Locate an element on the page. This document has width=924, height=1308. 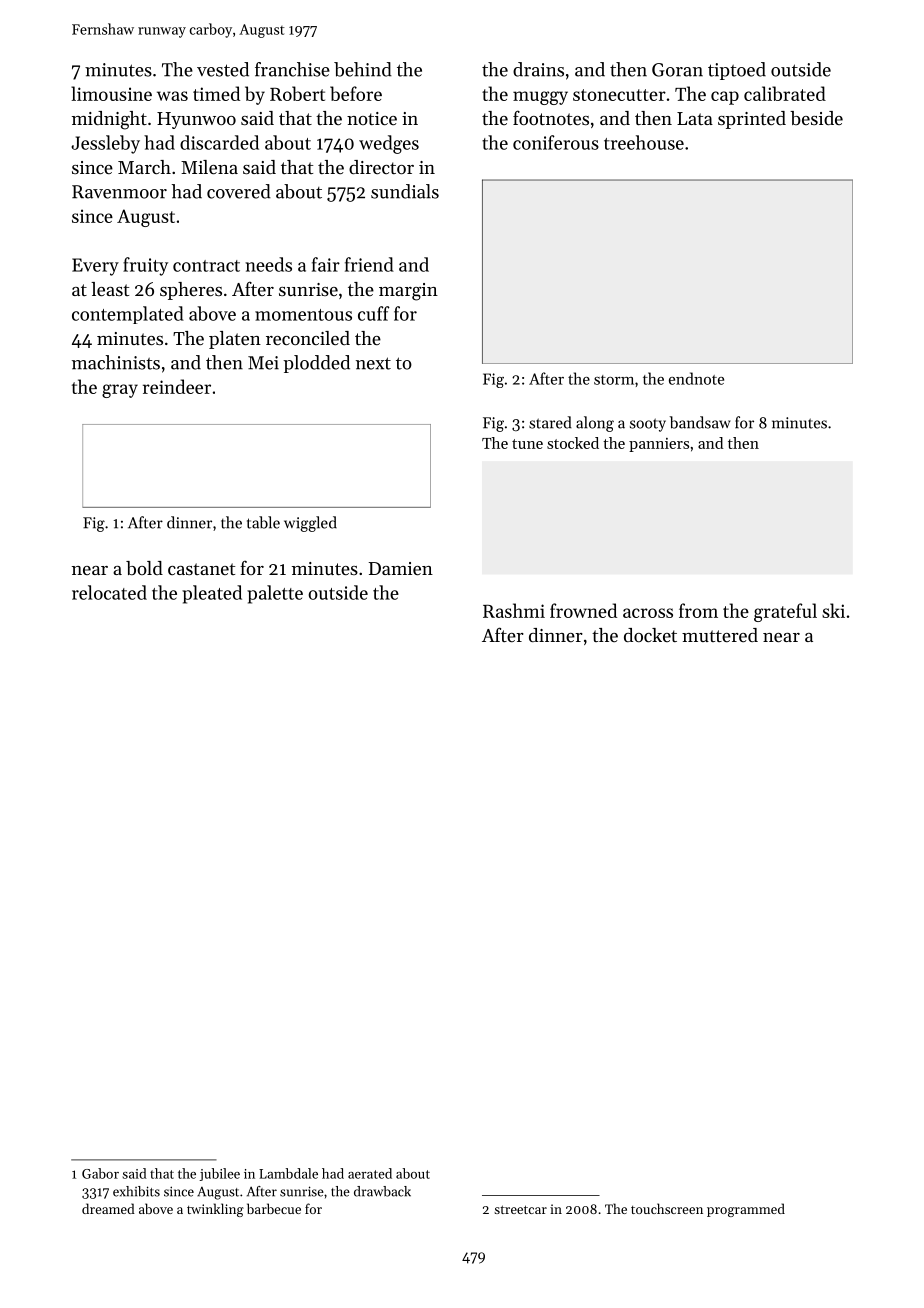
programmed is located at coordinates (746, 1210).
